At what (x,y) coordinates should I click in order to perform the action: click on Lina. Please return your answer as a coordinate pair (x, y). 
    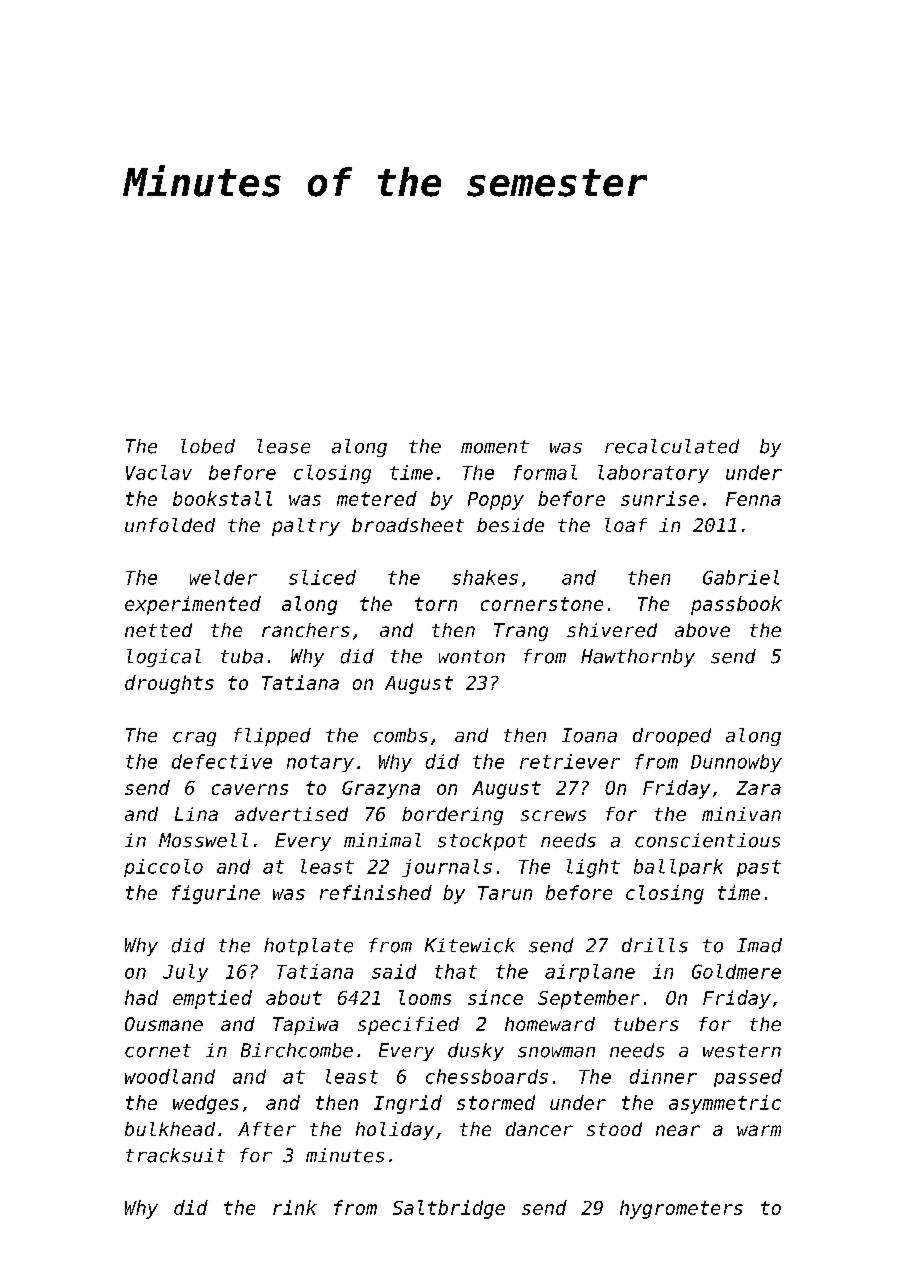
    Looking at the image, I should click on (196, 814).
